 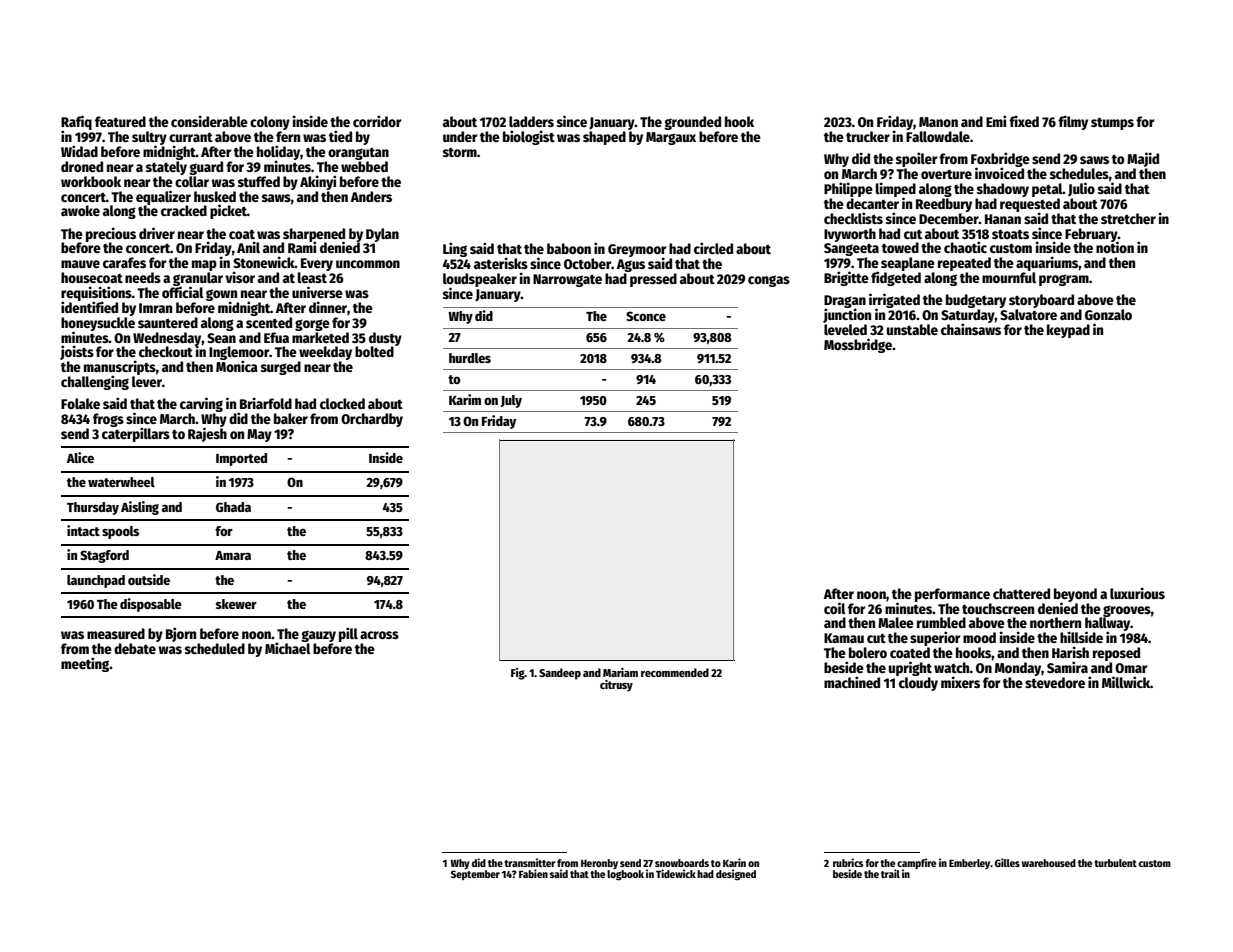 What do you see at coordinates (620, 672) in the screenshot?
I see `Mariam` at bounding box center [620, 672].
